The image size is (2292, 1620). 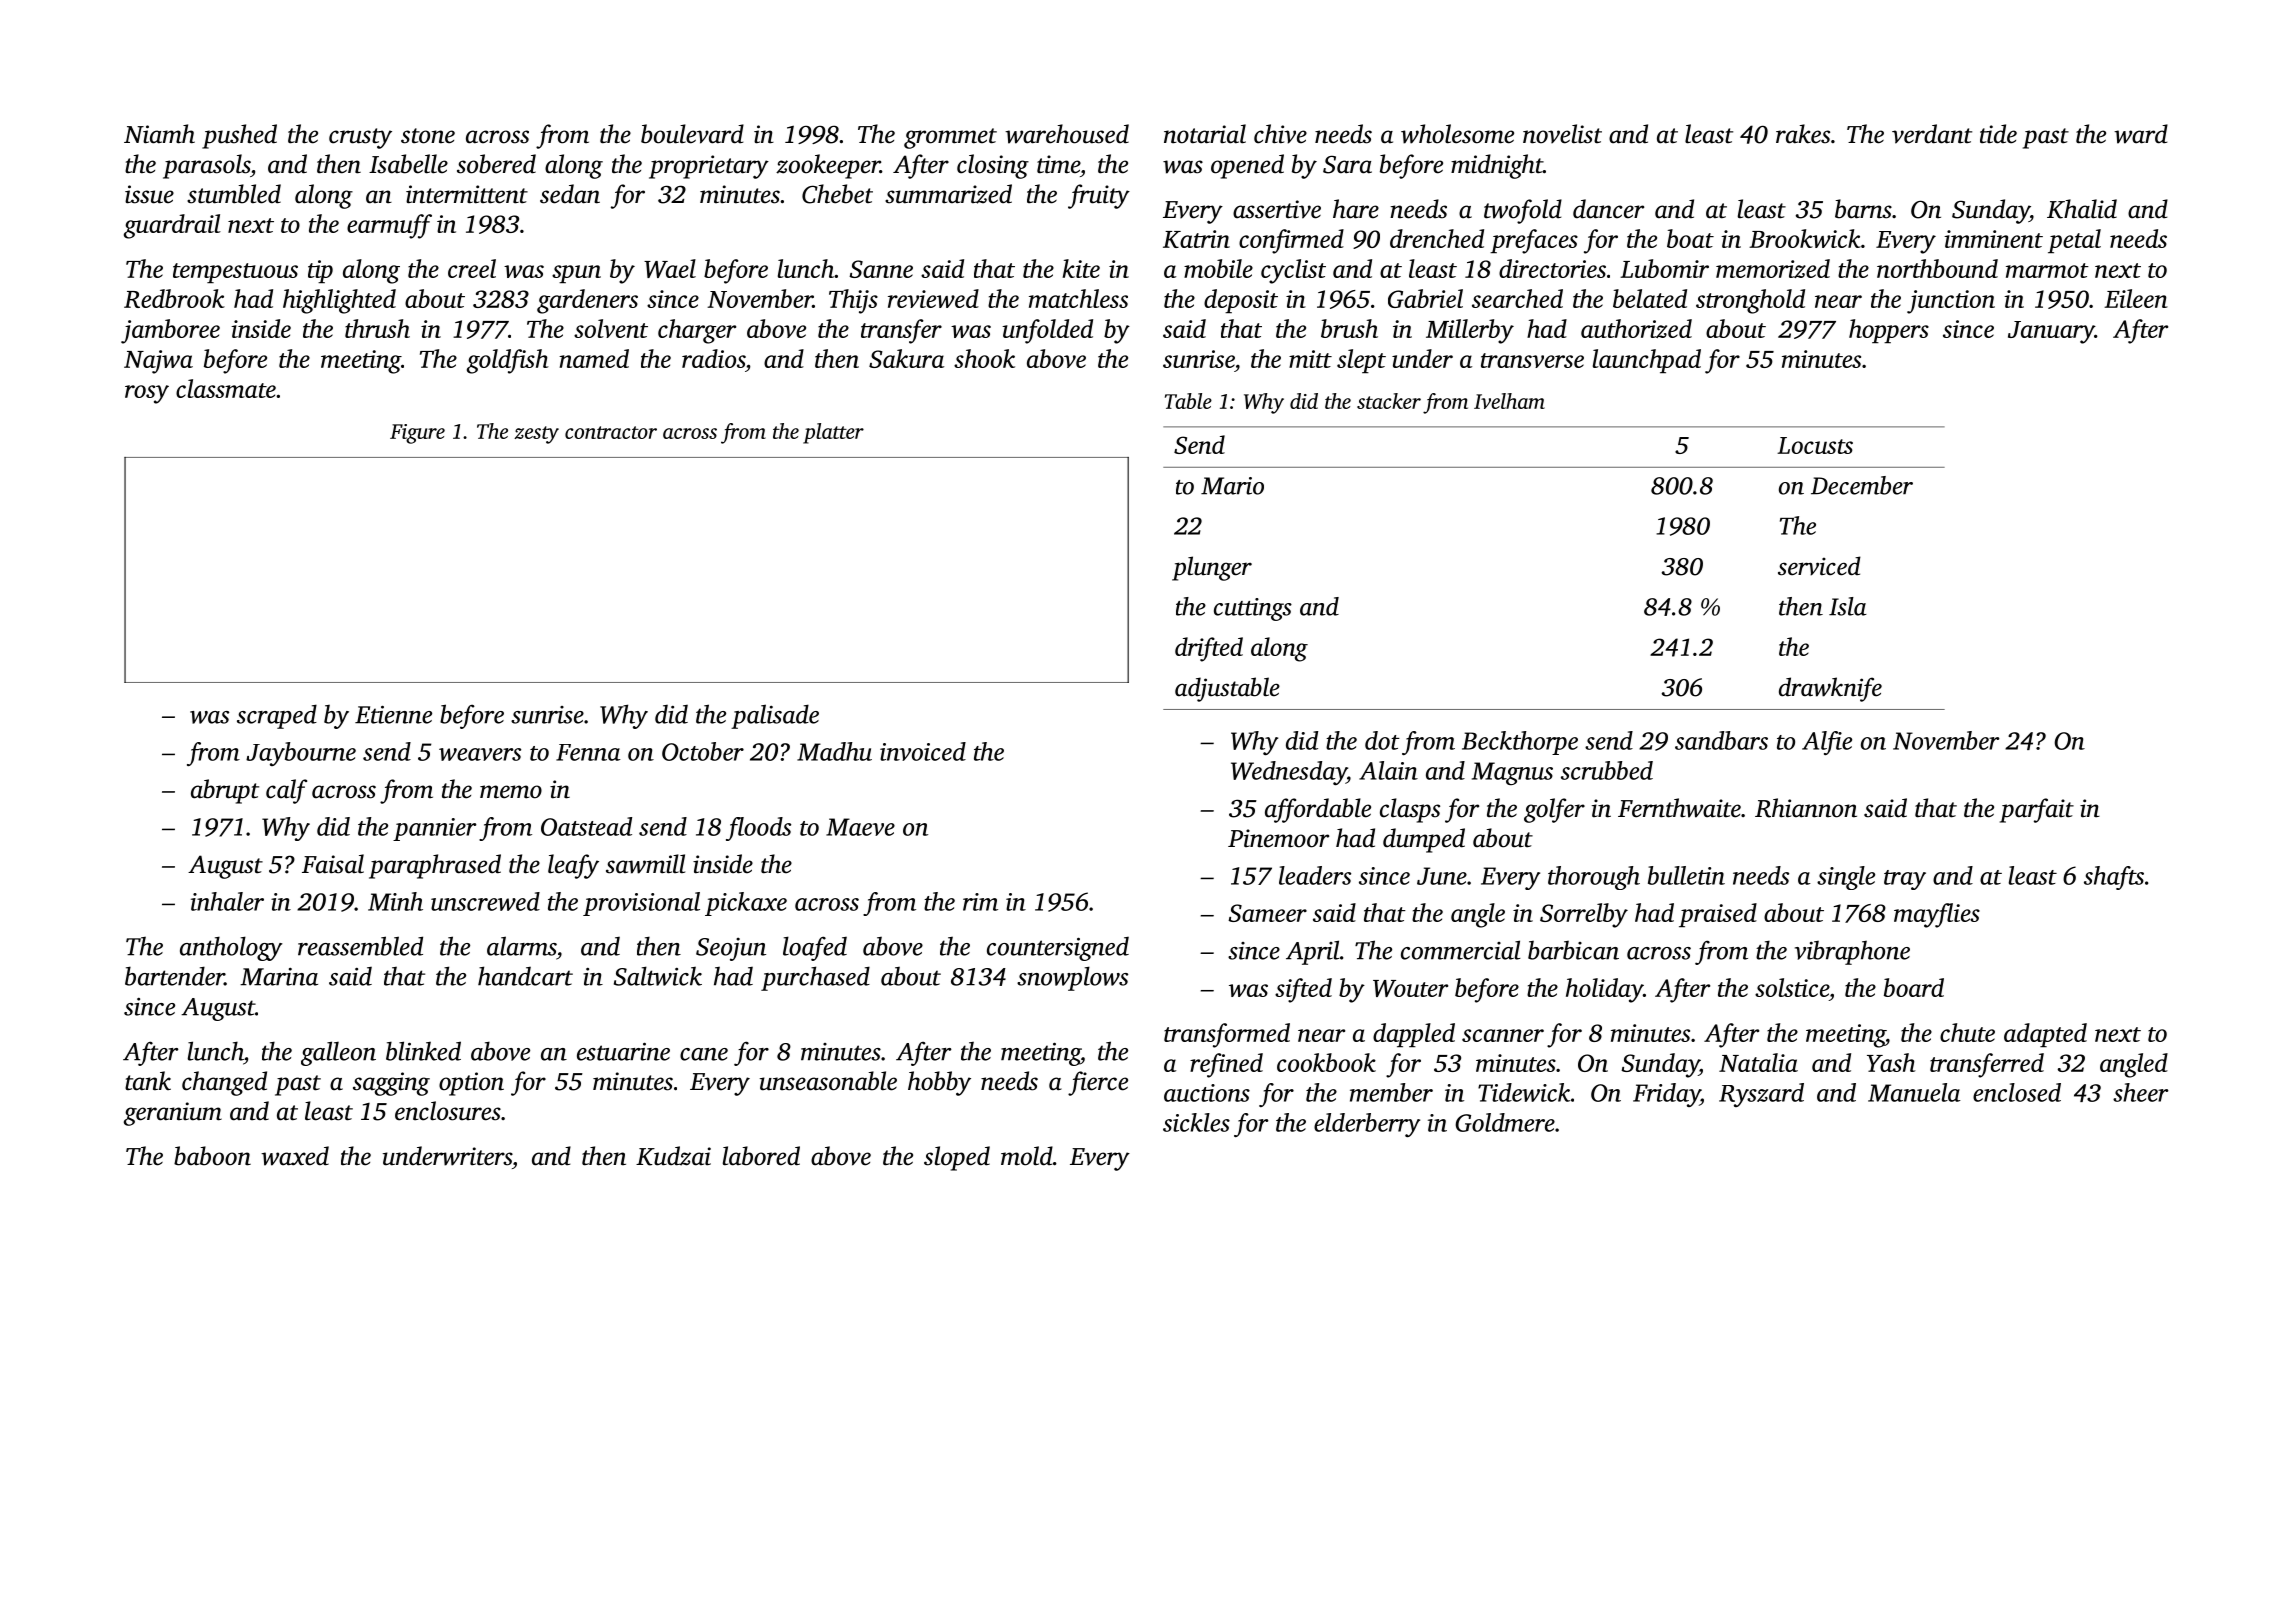 I want to click on baboon, so click(x=212, y=1156).
